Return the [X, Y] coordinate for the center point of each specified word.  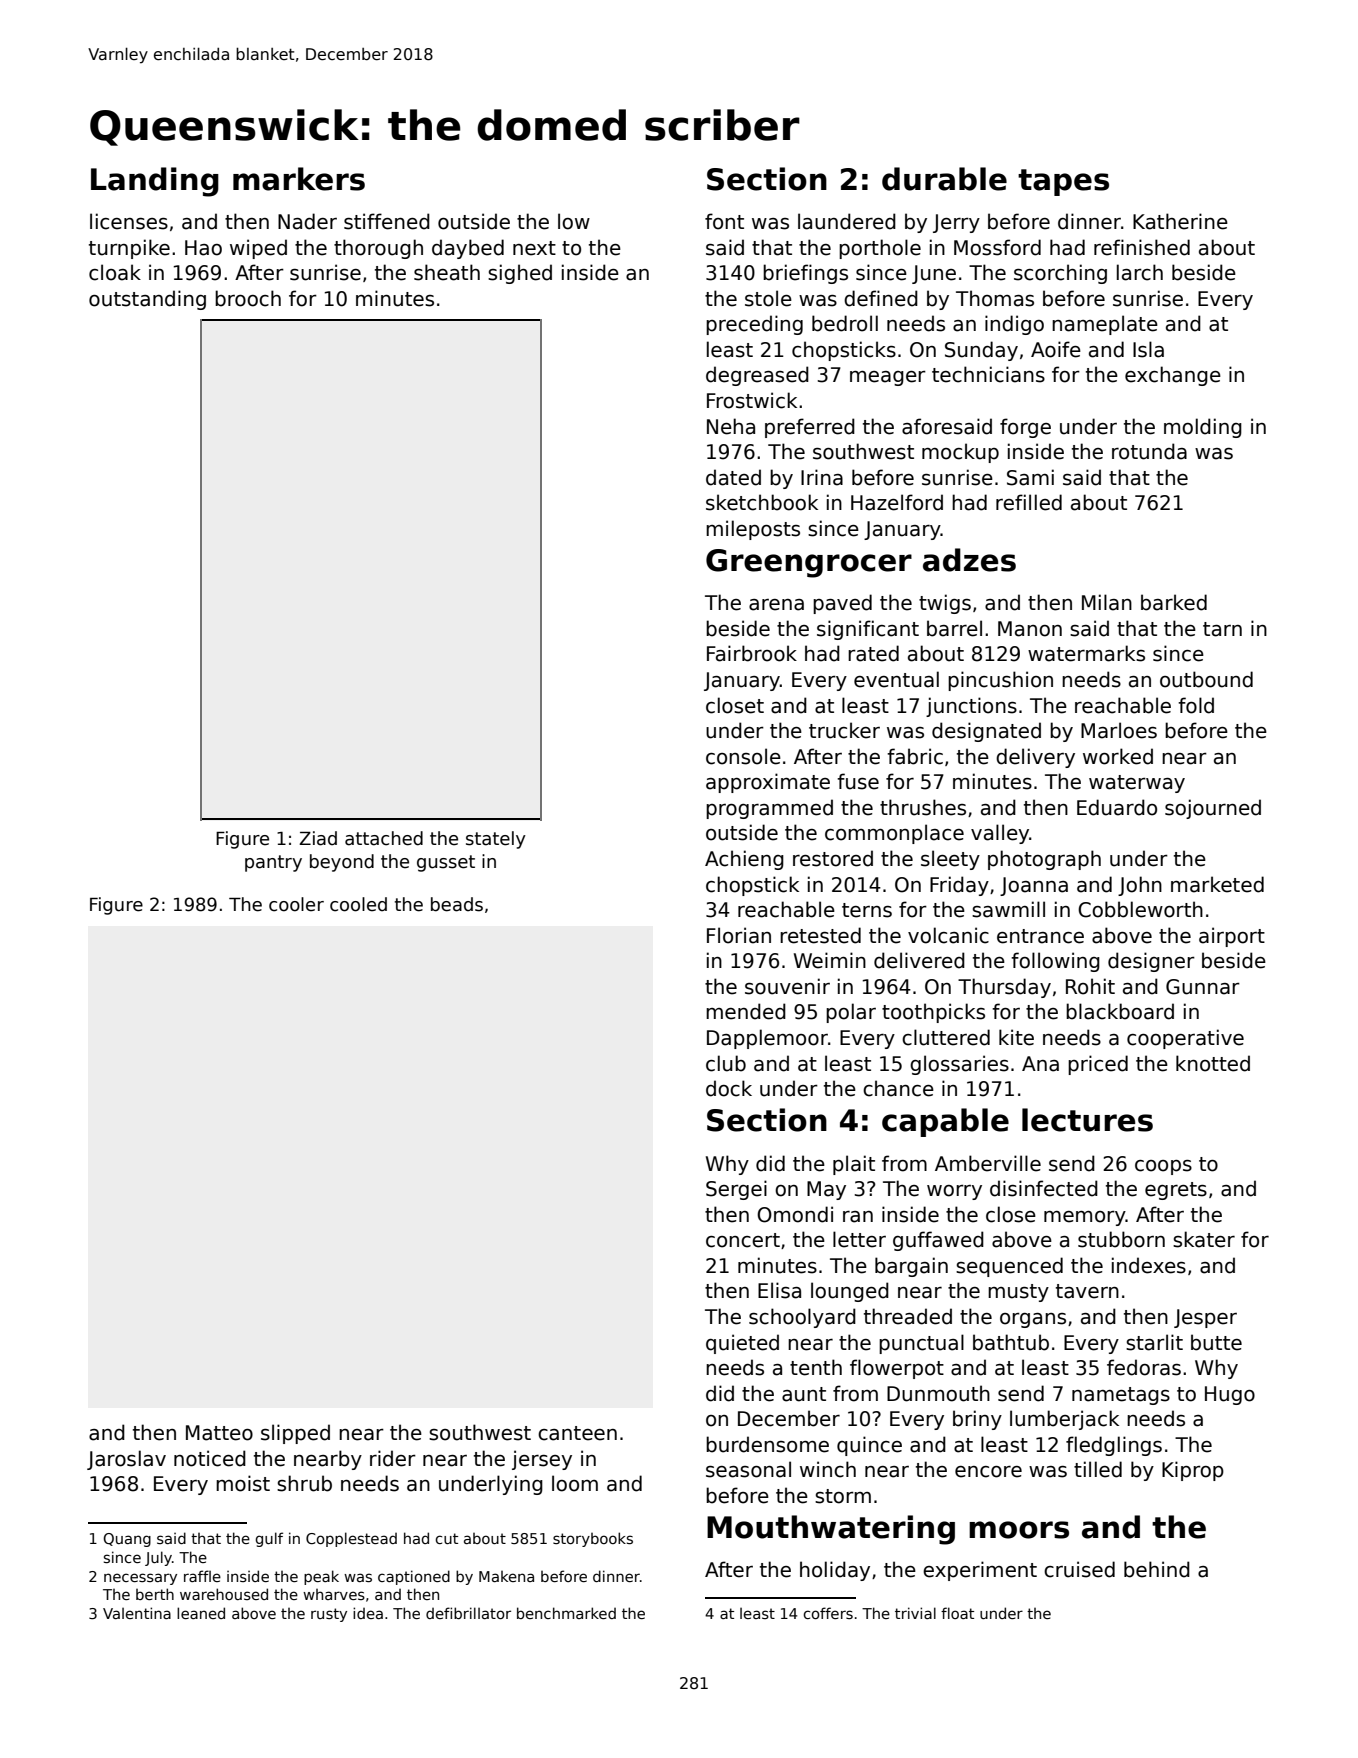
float [957, 1613]
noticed [210, 1458]
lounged [850, 1292]
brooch [248, 298]
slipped [295, 1434]
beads [457, 904]
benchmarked [566, 1613]
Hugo [1230, 1395]
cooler [296, 904]
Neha [731, 426]
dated [733, 477]
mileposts [753, 530]
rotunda [1149, 451]
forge [1025, 428]
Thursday [1004, 988]
